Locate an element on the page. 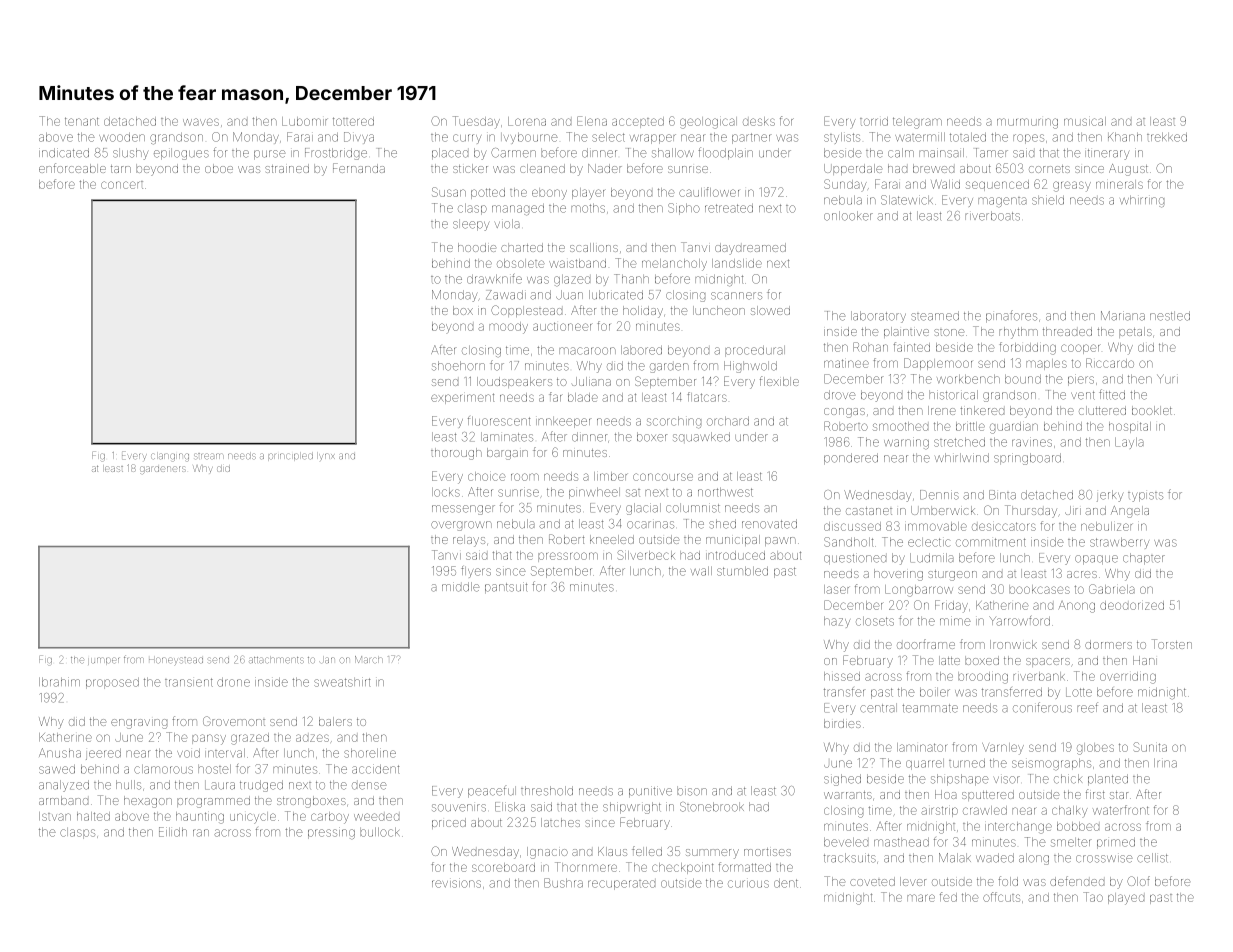 The width and height of the page is (1233, 952). shoreline is located at coordinates (370, 753).
